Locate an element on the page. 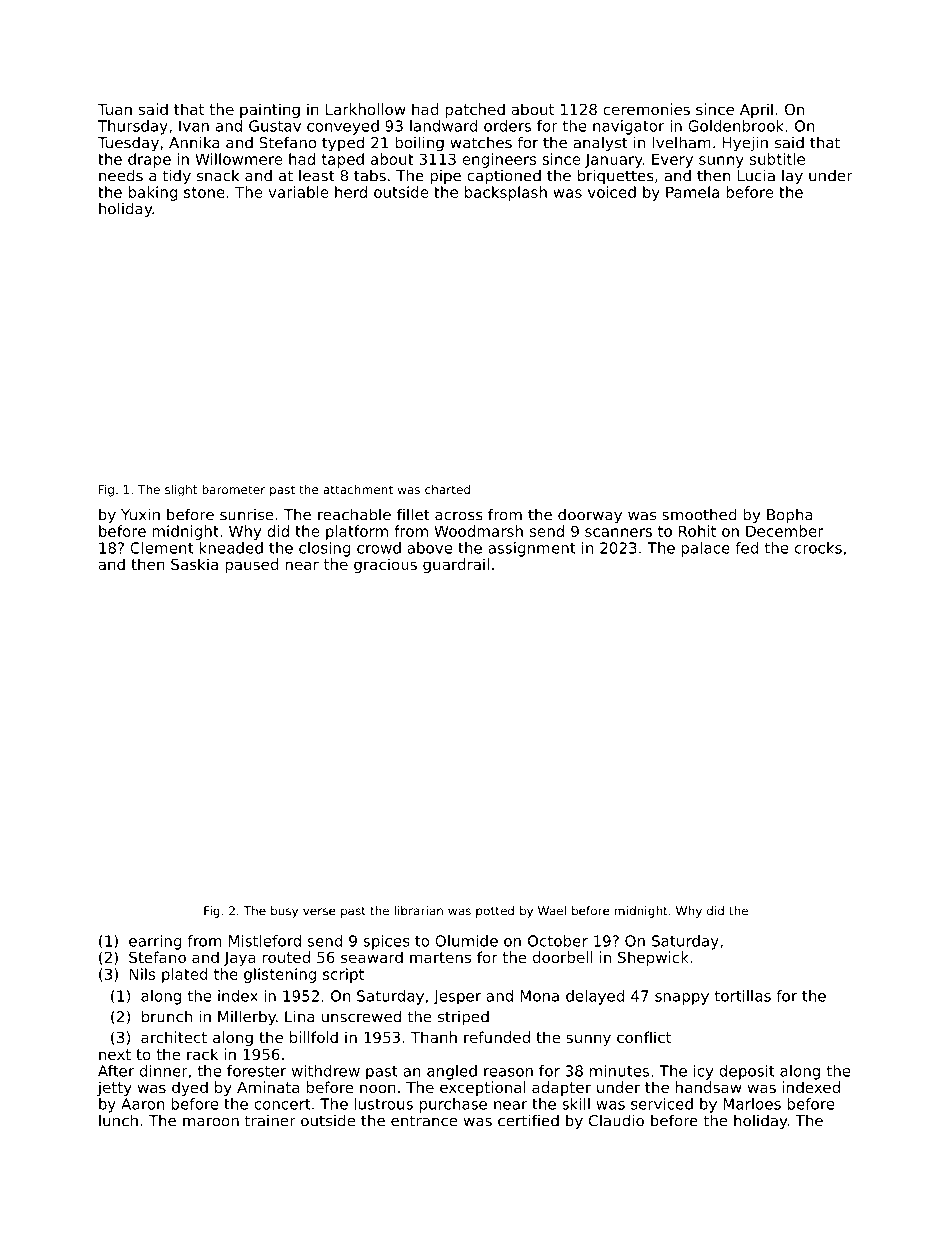  needs is located at coordinates (121, 175).
